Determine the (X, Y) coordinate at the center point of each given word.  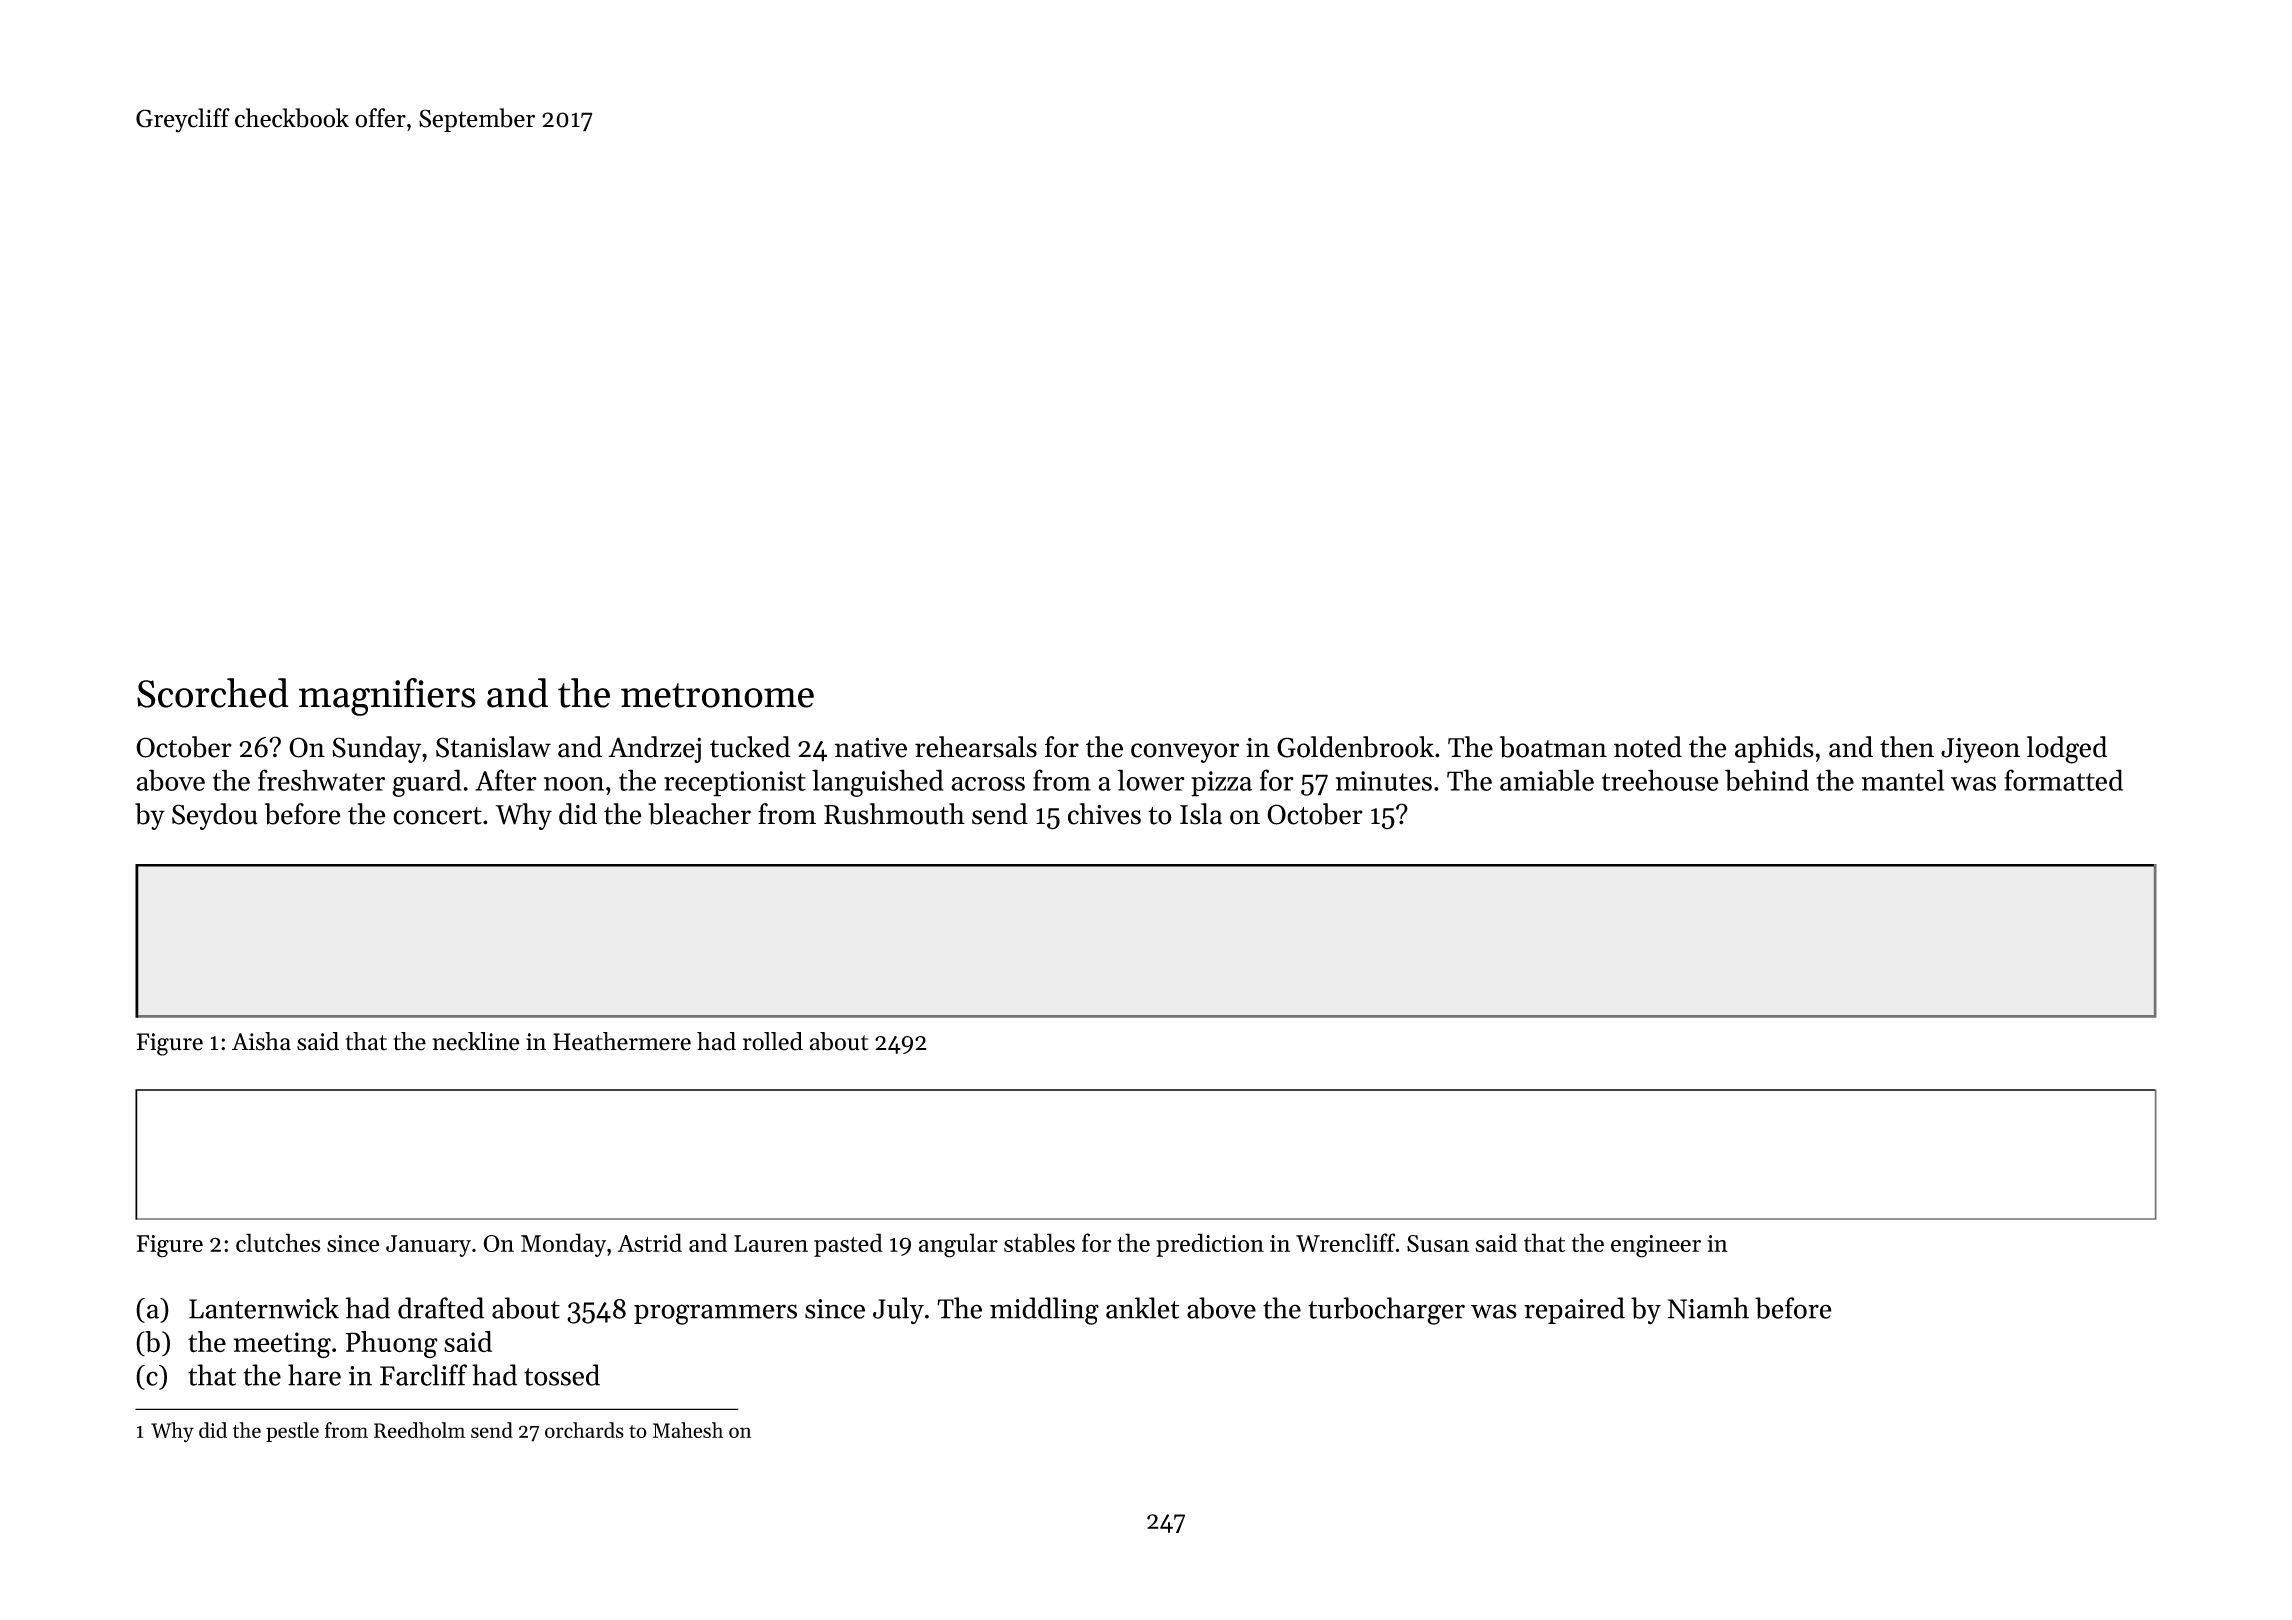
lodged (2067, 750)
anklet (1142, 1308)
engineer (1656, 1246)
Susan (1438, 1243)
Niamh (1708, 1308)
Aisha (261, 1041)
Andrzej (654, 749)
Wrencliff (1345, 1242)
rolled (773, 1041)
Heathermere (622, 1041)
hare (314, 1375)
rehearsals (976, 747)
